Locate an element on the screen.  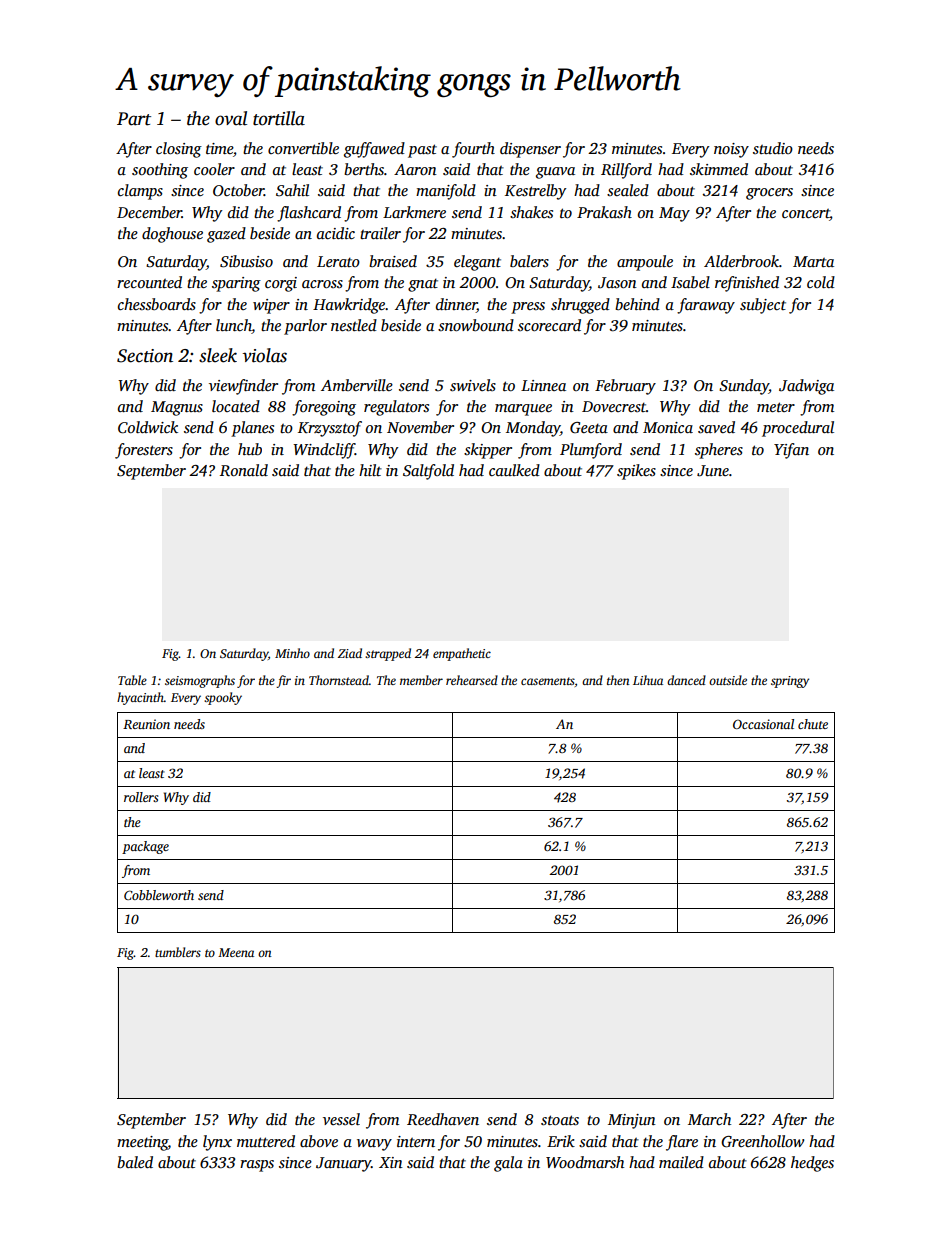
Marta is located at coordinates (813, 261).
